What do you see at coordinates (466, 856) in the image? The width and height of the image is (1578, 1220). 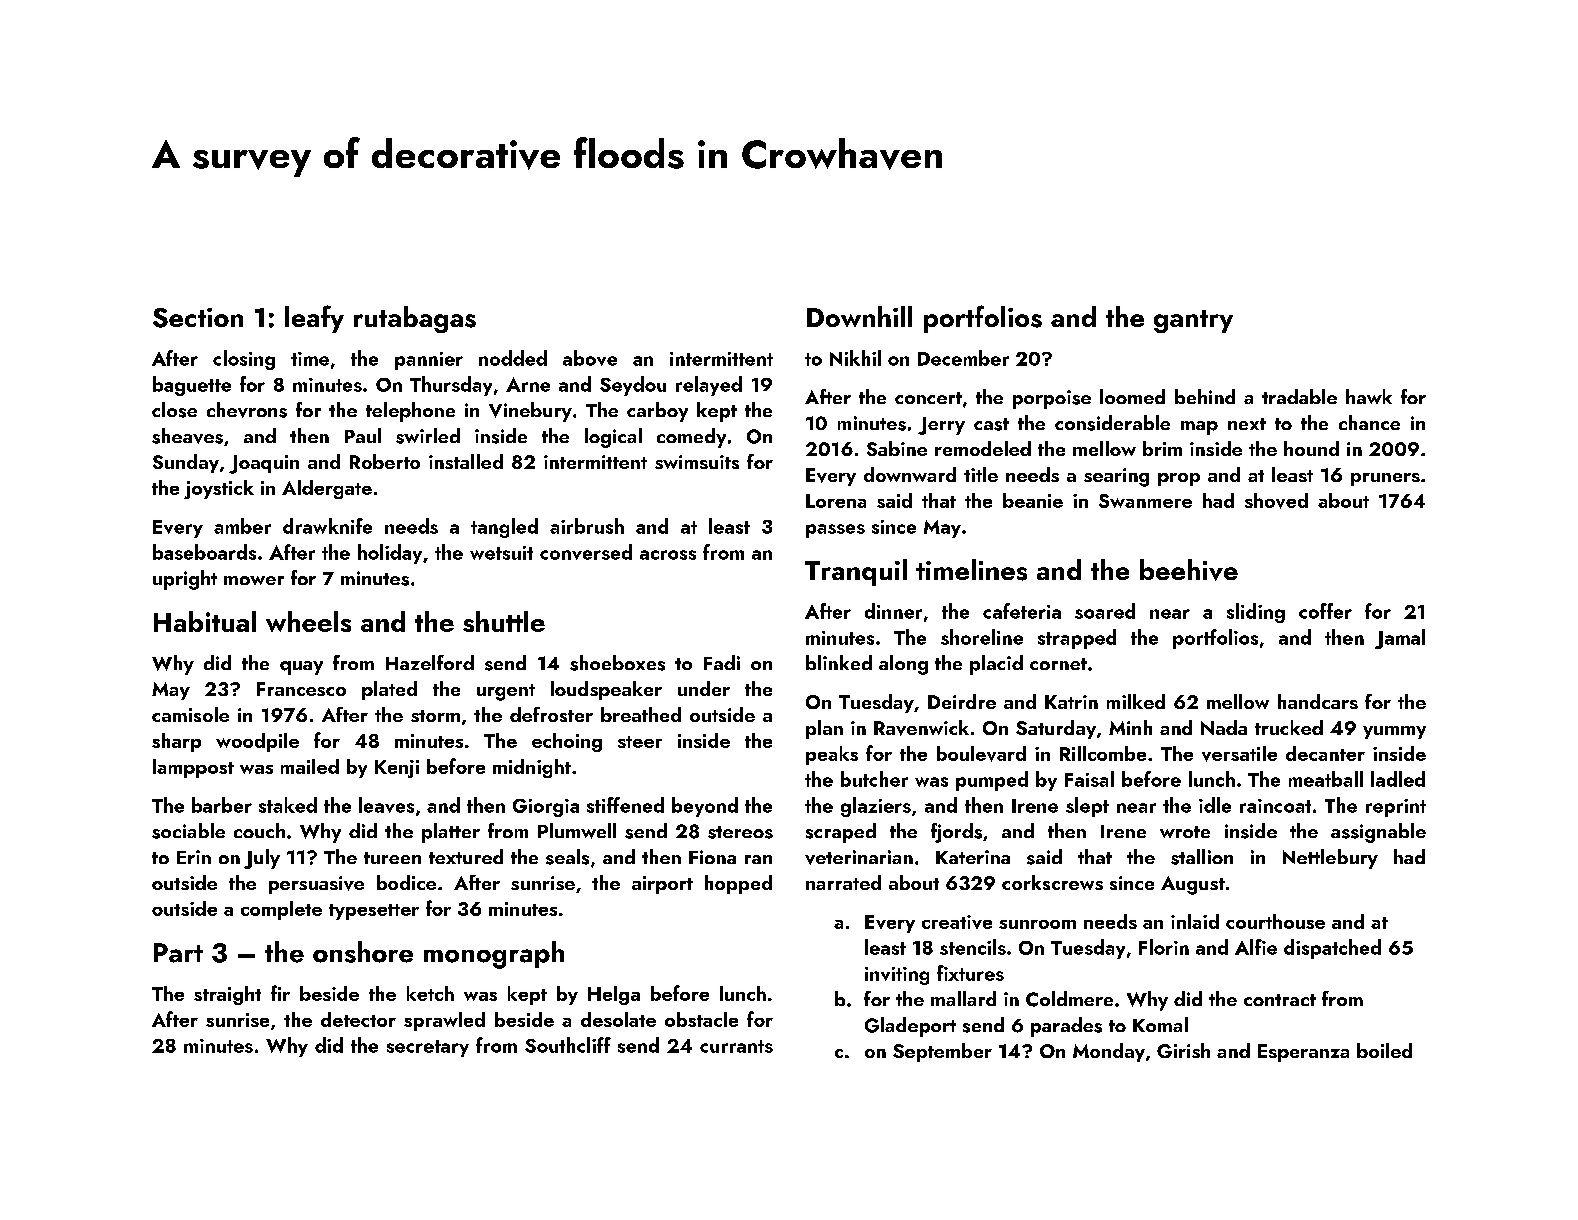 I see `textured` at bounding box center [466, 856].
